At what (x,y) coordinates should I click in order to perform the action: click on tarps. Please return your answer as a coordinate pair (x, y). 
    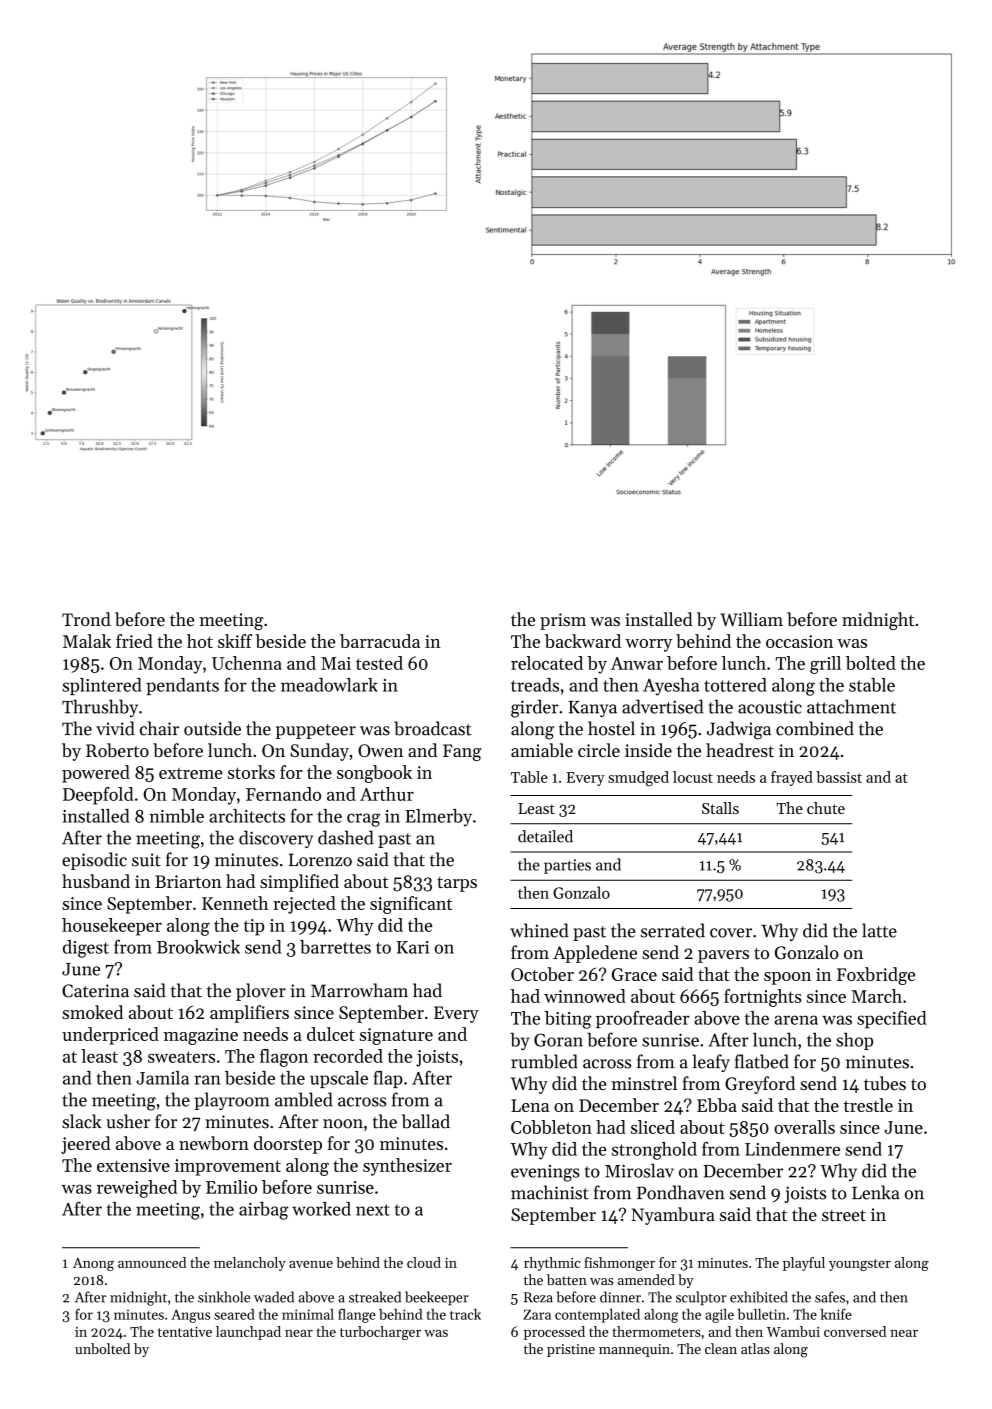
    Looking at the image, I should click on (457, 884).
